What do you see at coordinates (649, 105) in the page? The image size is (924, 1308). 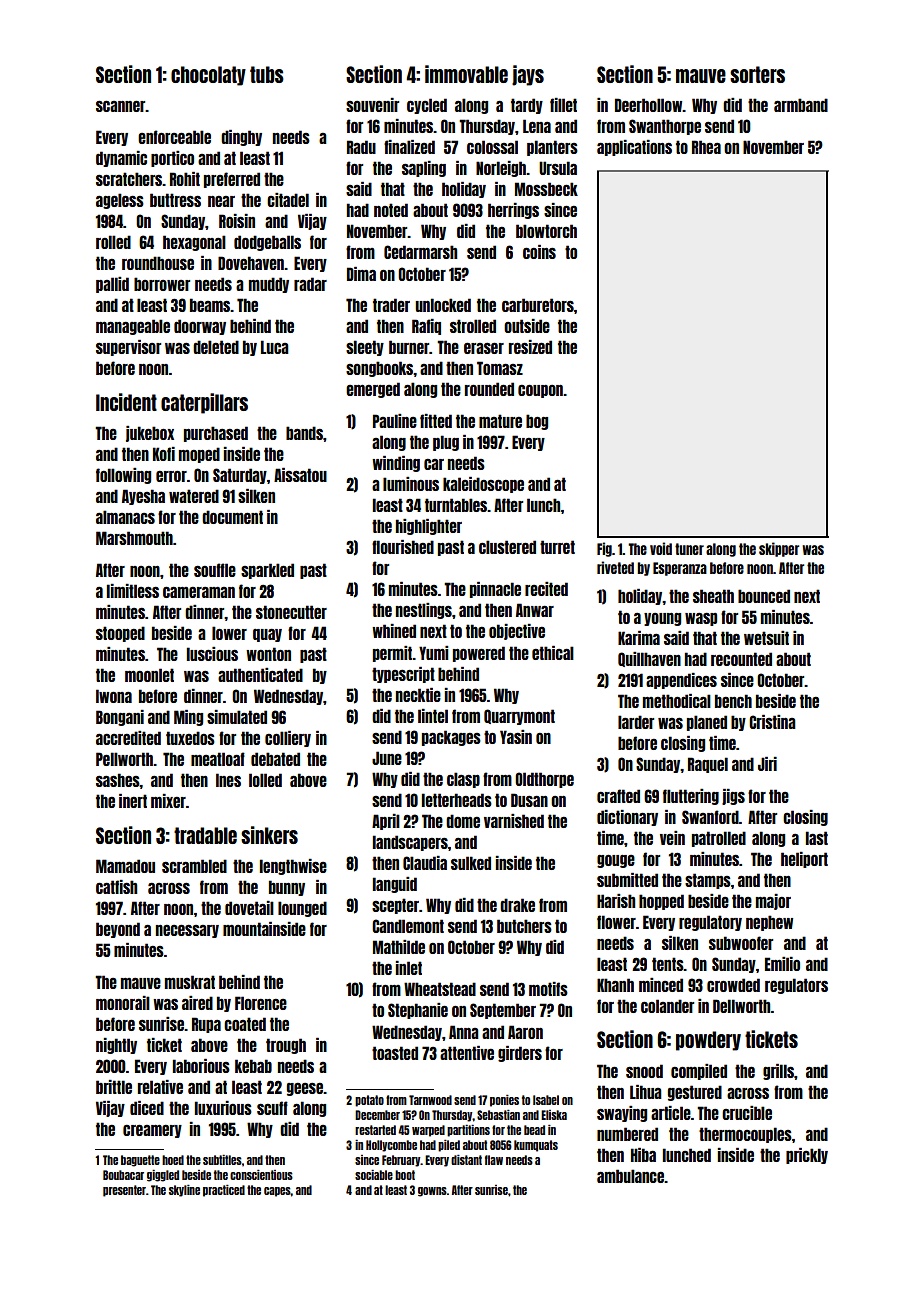 I see `Deerhollow` at bounding box center [649, 105].
